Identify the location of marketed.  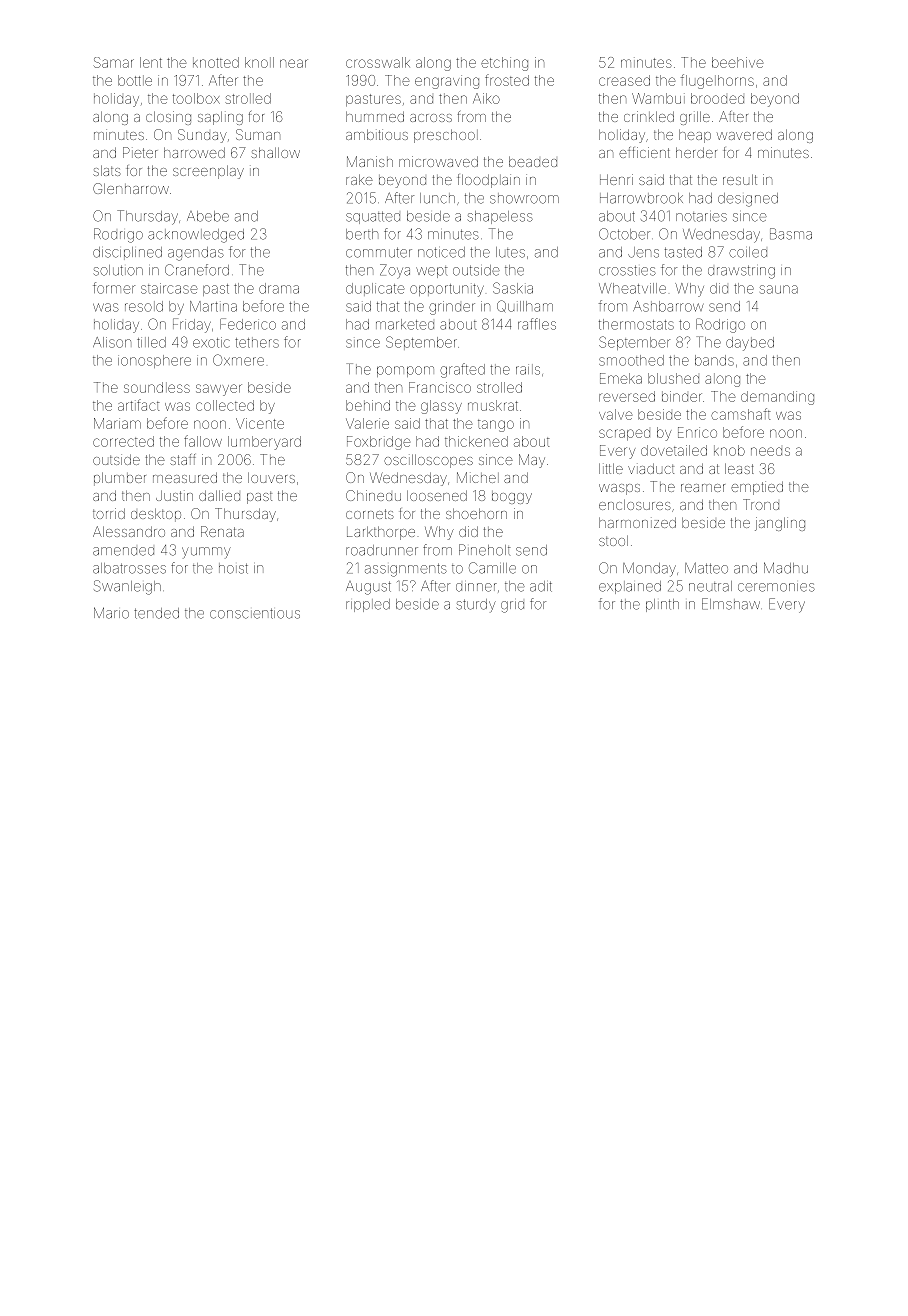
(405, 324).
